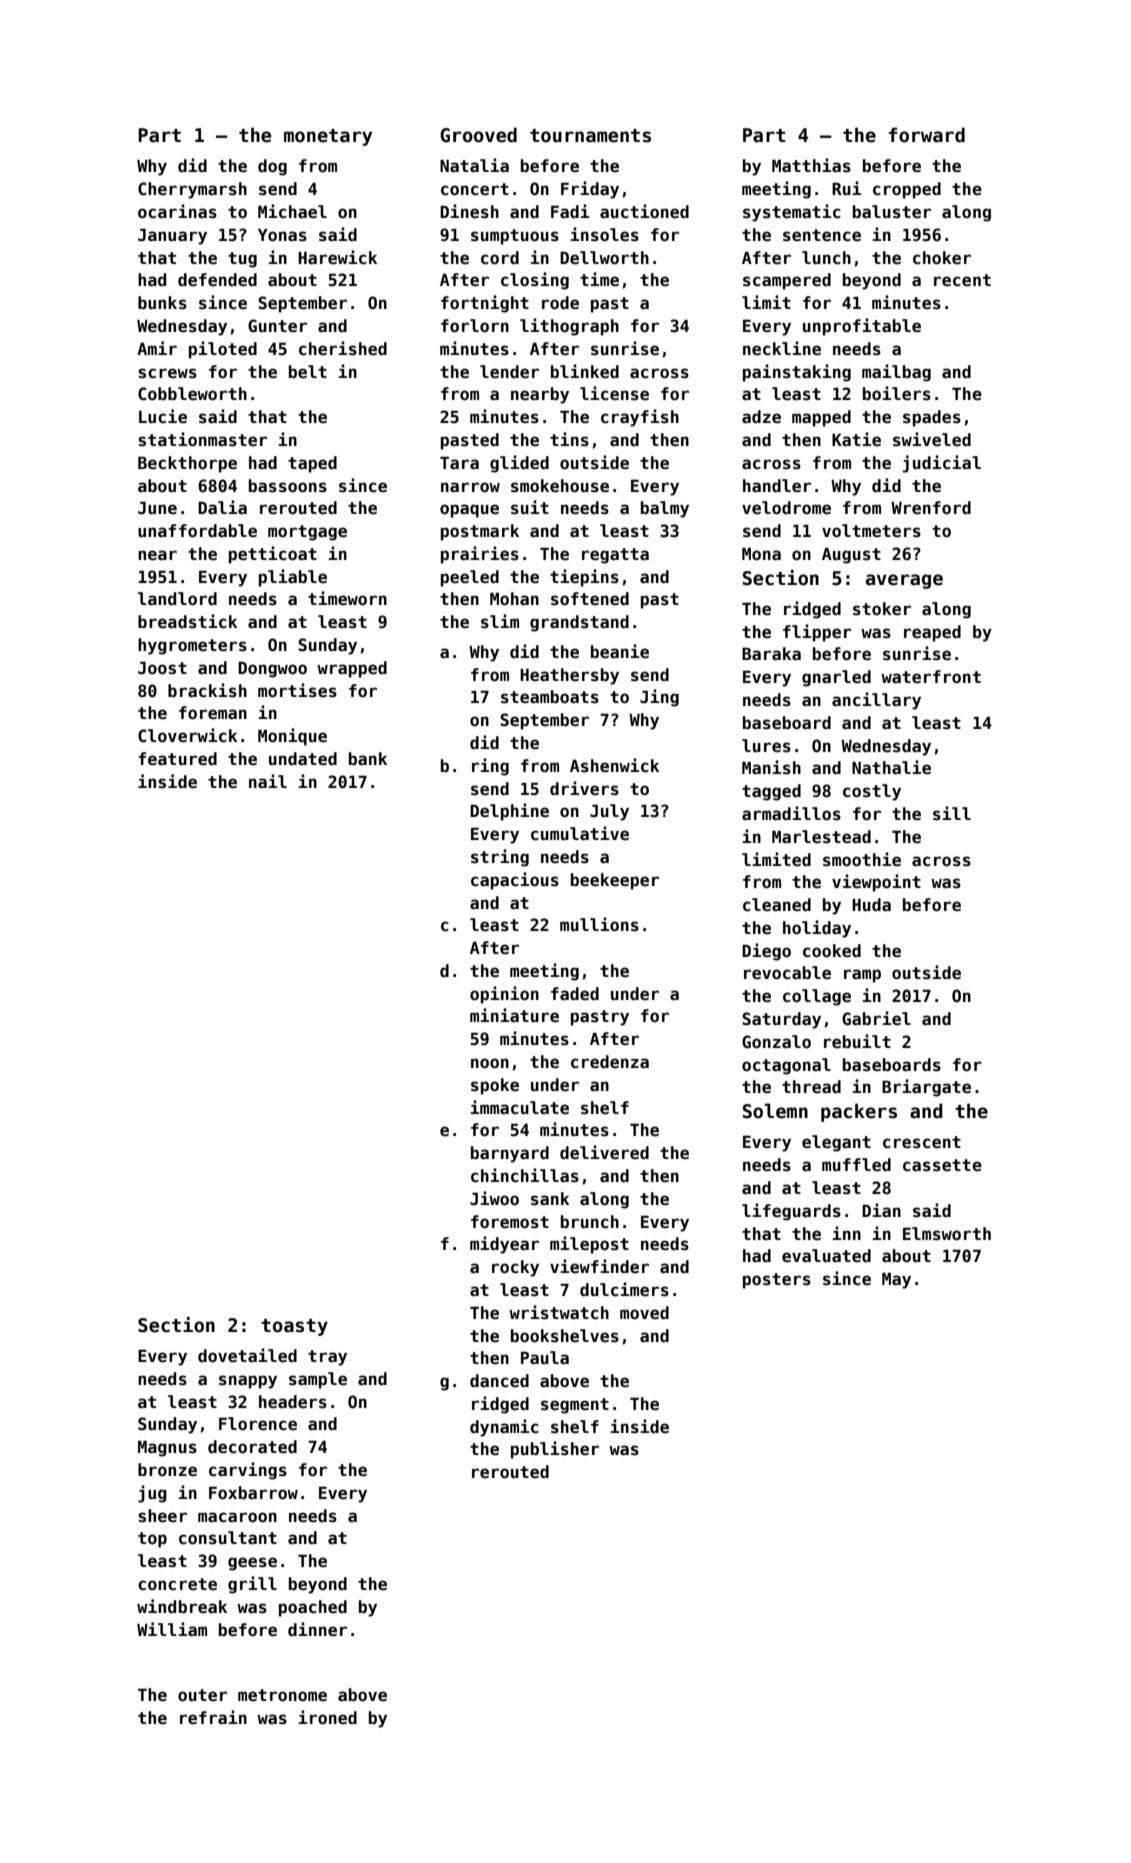  I want to click on publisher, so click(555, 1450).
